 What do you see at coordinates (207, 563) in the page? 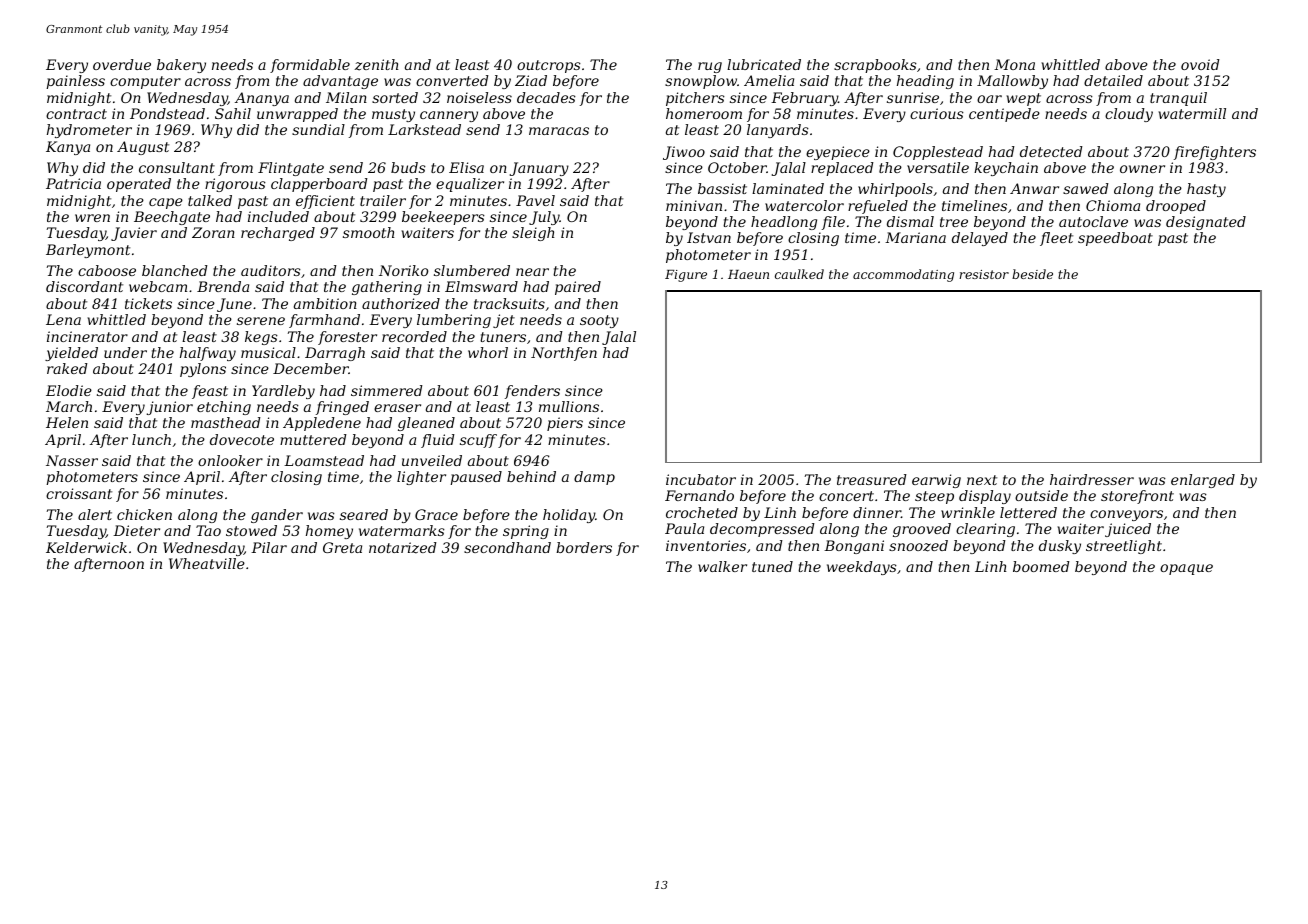
I see `Wheatville` at bounding box center [207, 563].
